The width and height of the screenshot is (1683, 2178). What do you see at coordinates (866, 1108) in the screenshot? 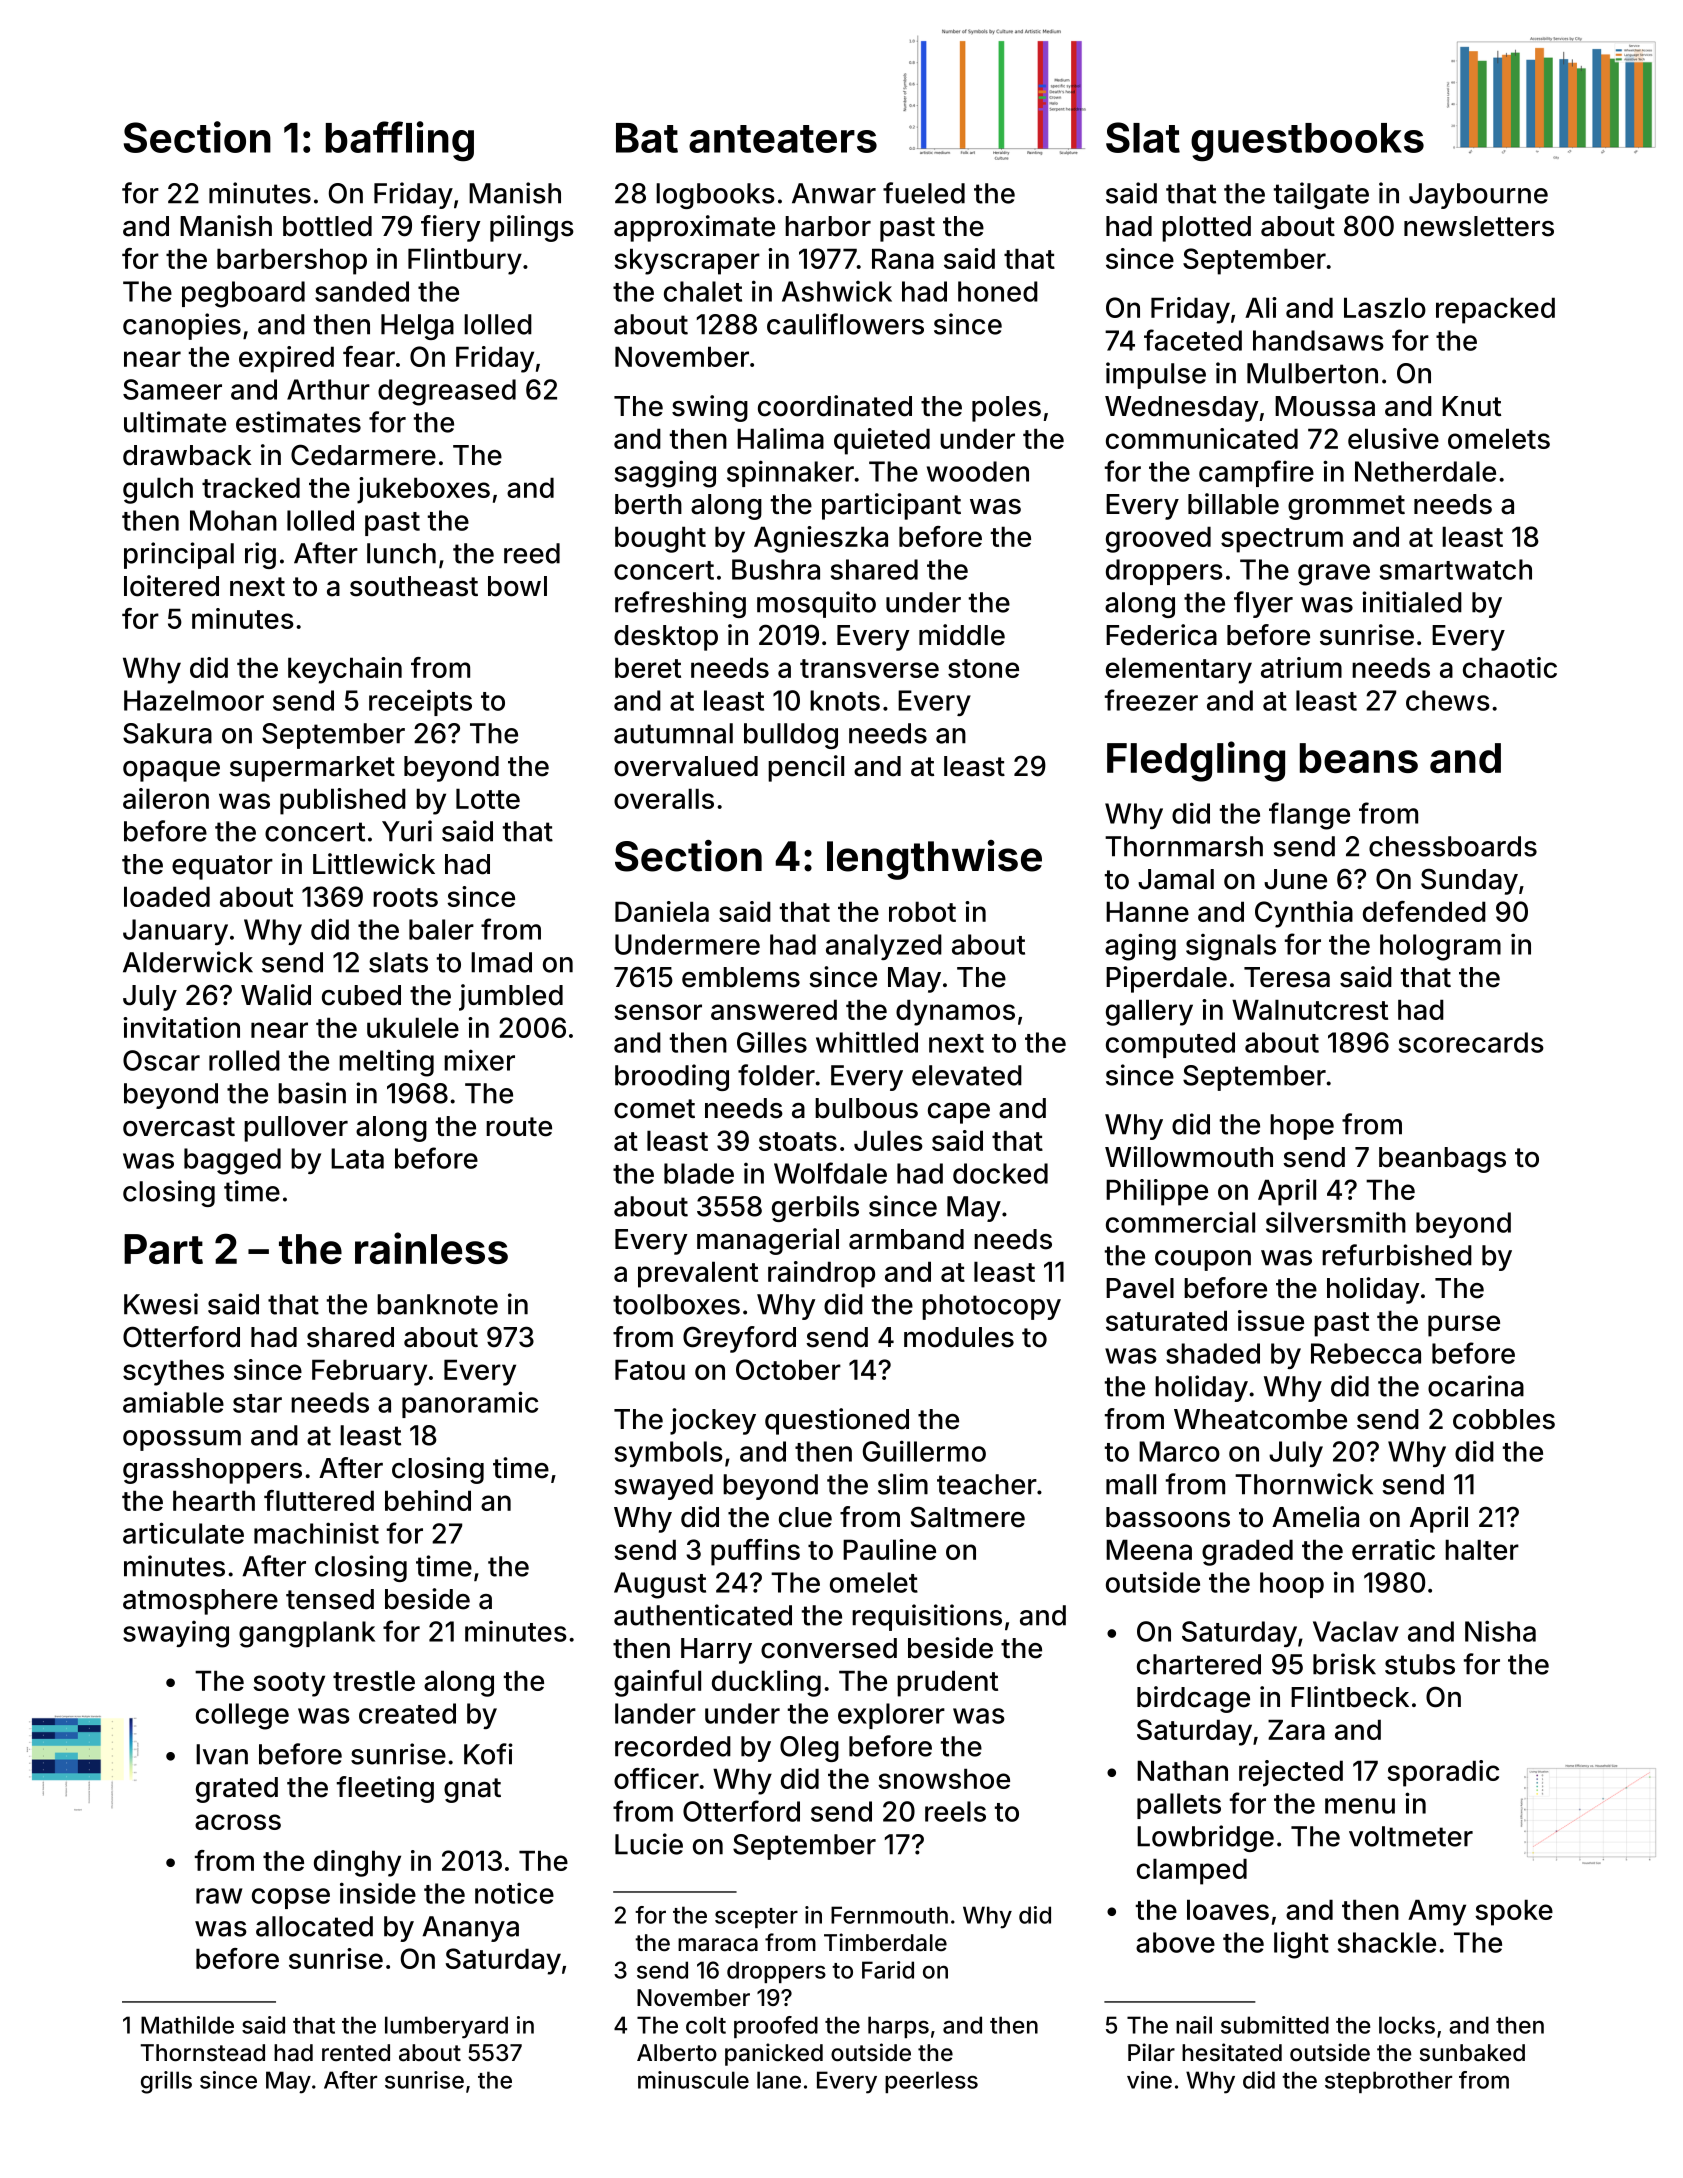
I see `bulbous` at bounding box center [866, 1108].
